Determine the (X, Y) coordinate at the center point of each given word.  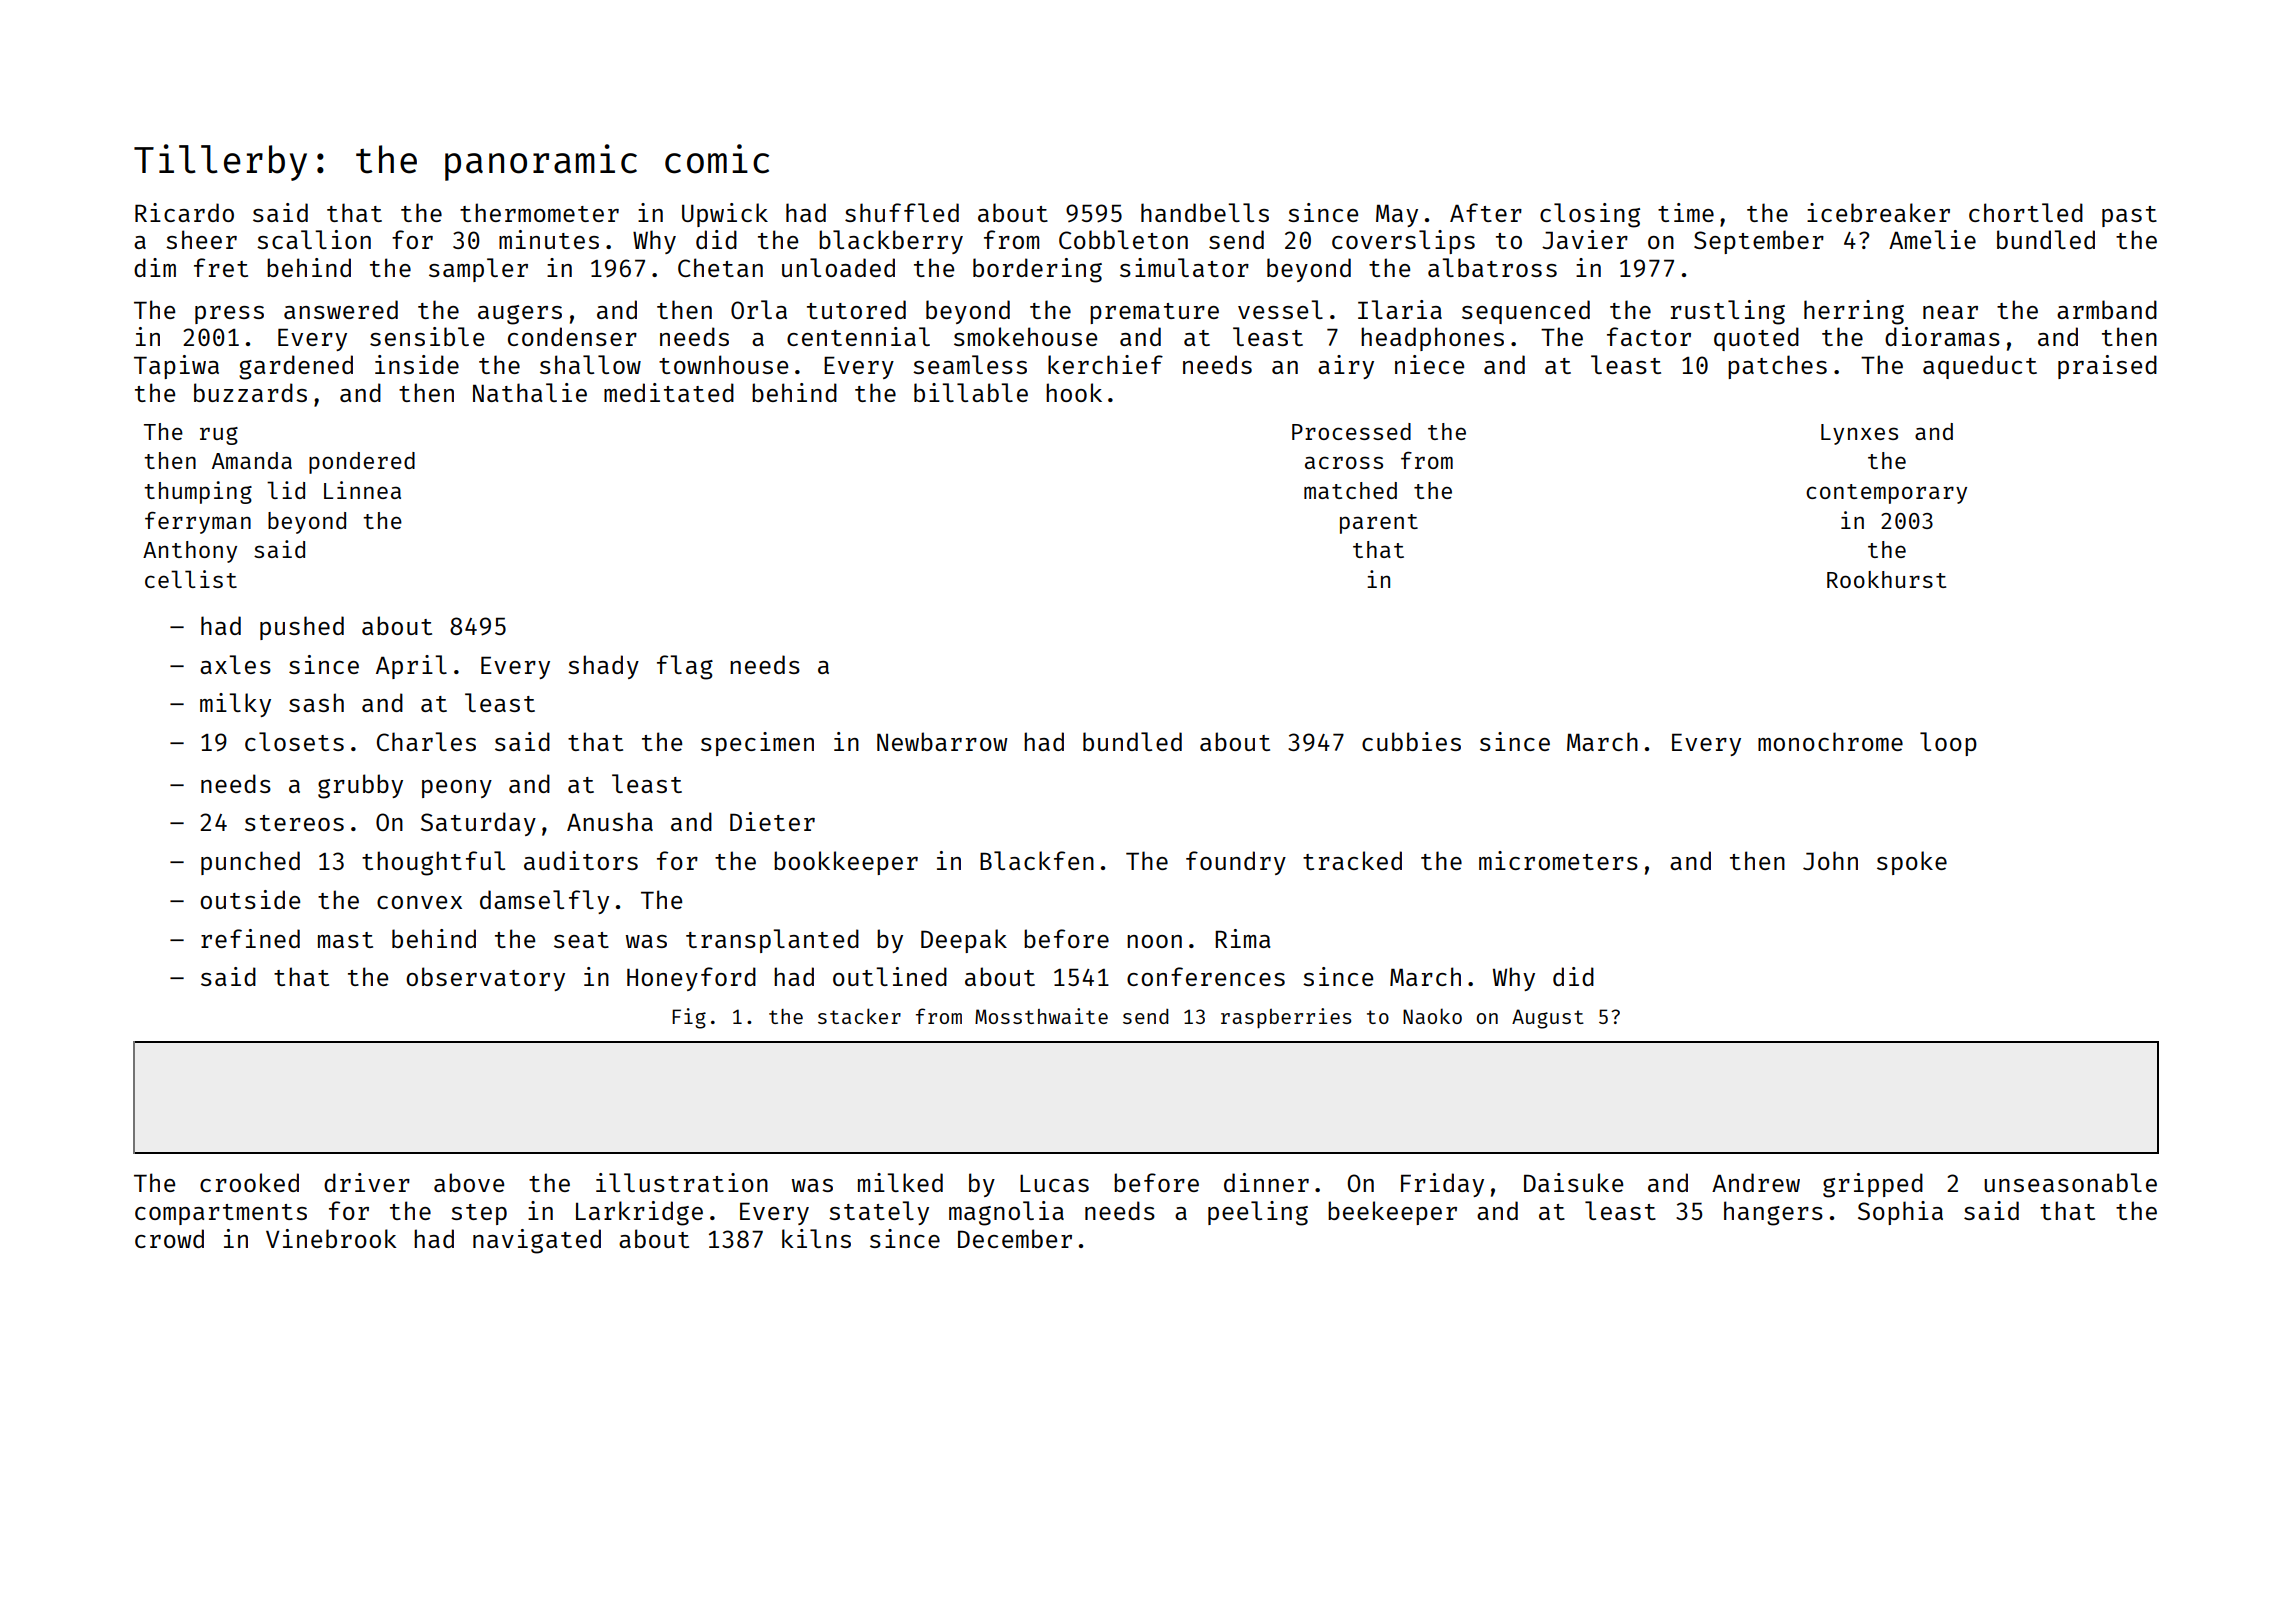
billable (971, 392)
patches (1777, 367)
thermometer (539, 212)
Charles (426, 741)
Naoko (1432, 1016)
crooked (249, 1182)
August (1548, 1019)
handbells (1205, 212)
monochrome (1830, 741)
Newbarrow (942, 741)
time (1686, 212)
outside (250, 899)
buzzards (250, 392)
